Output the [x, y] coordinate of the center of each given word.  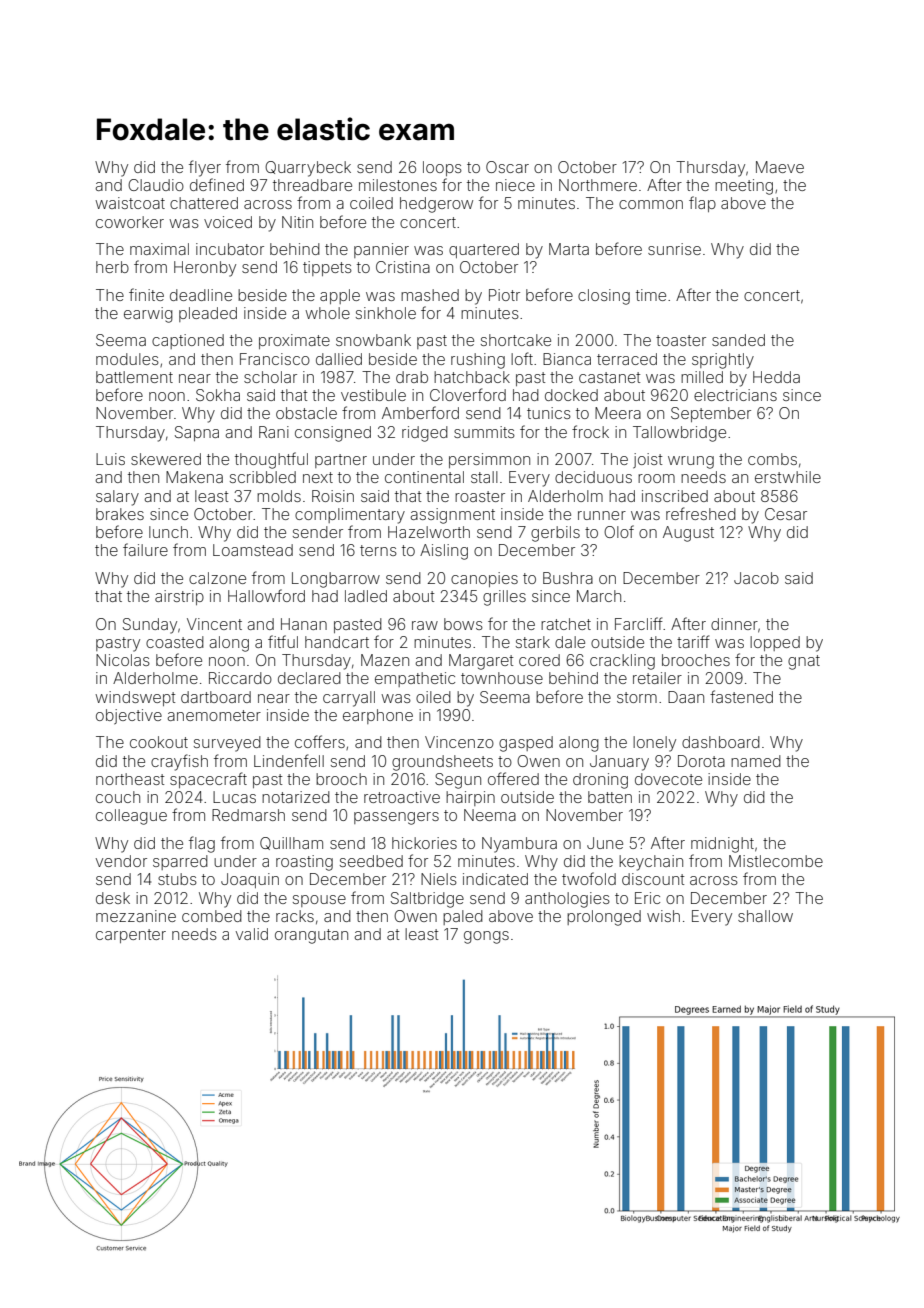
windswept [135, 698]
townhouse [502, 678]
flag [202, 844]
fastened [741, 696]
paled [463, 917]
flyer [205, 168]
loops [442, 168]
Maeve [780, 167]
